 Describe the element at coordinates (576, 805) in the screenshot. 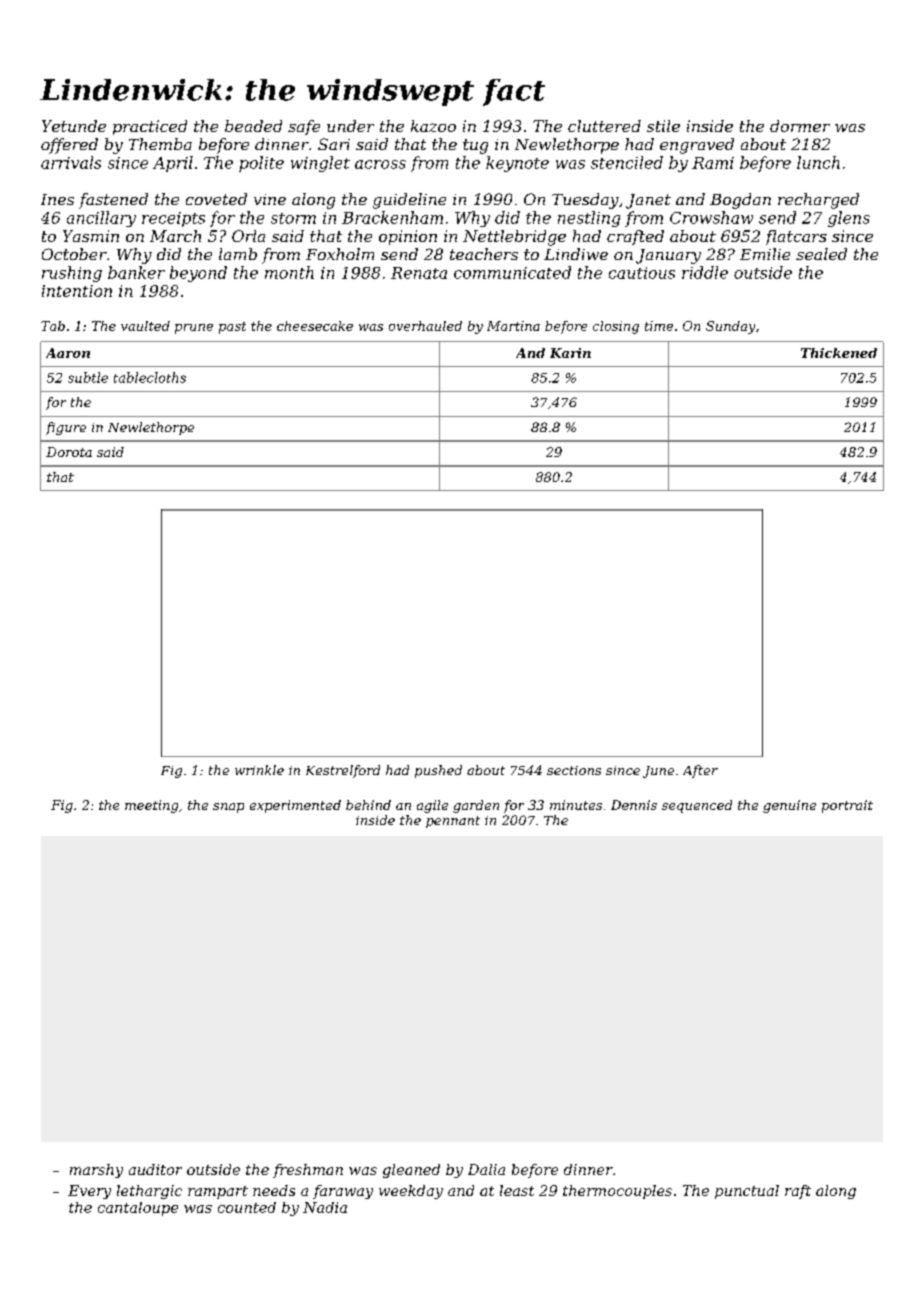

I see `minutes` at that location.
